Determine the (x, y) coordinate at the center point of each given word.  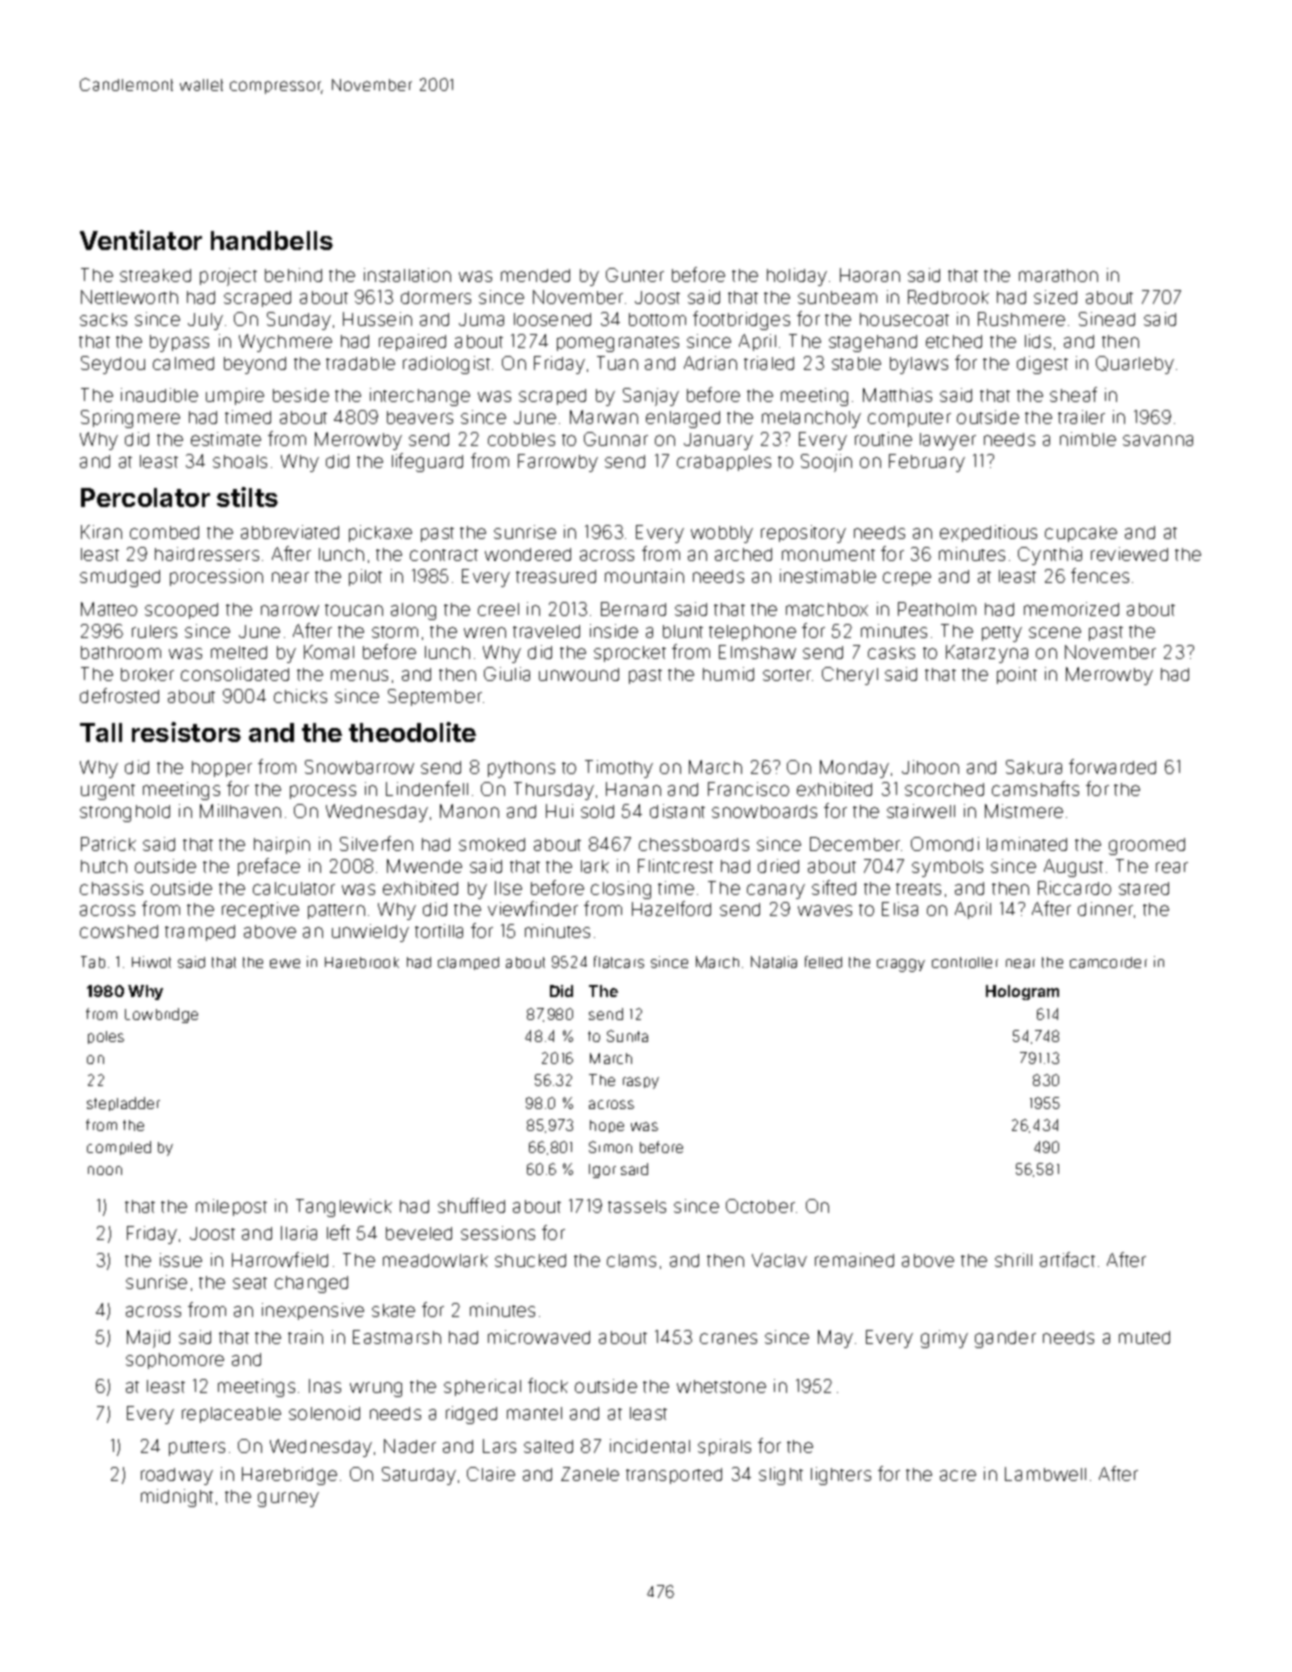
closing (621, 890)
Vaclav (779, 1260)
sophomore (175, 1361)
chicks (300, 696)
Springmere (130, 419)
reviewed (1129, 554)
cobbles (521, 439)
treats (918, 889)
